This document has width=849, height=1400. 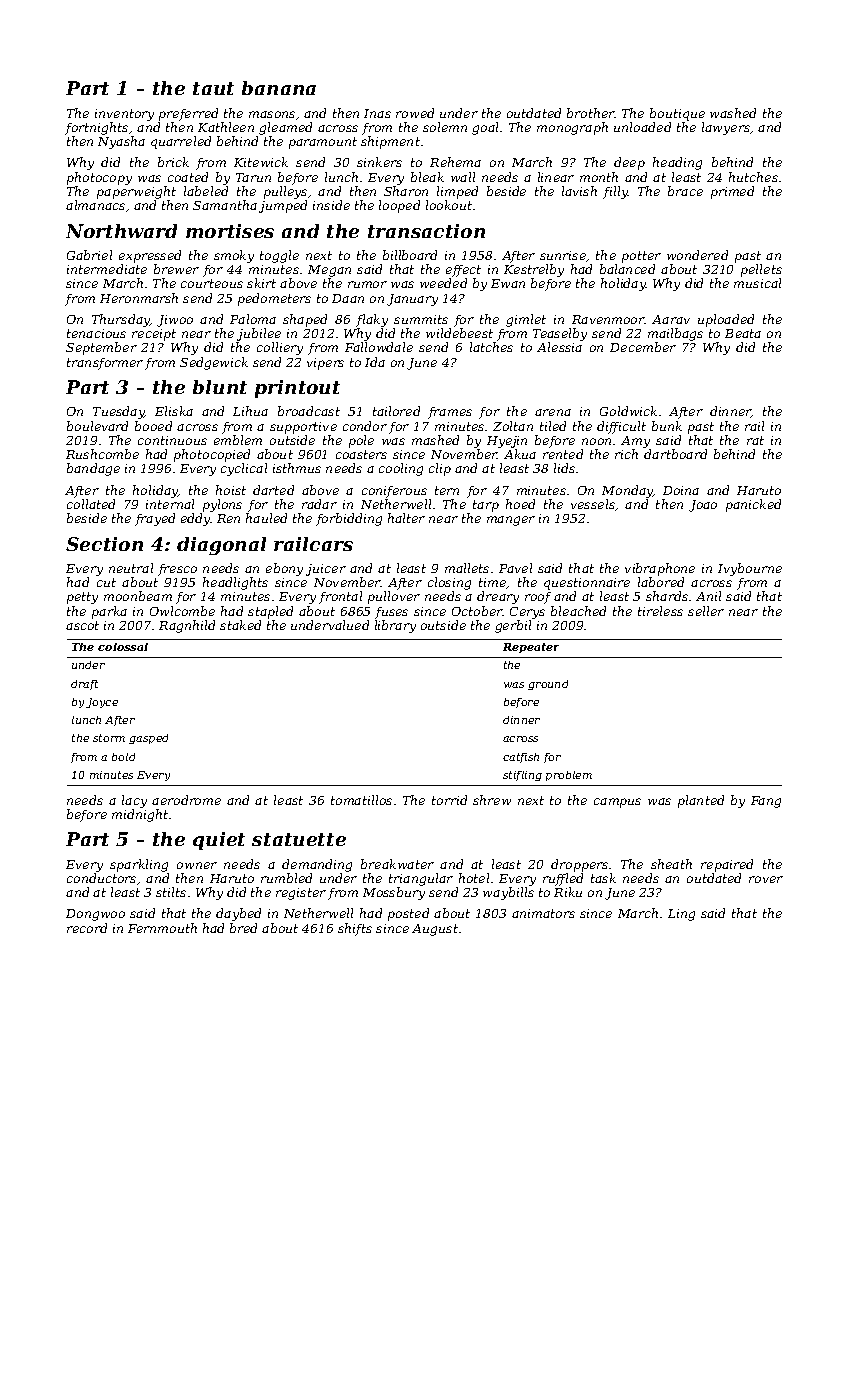 What do you see at coordinates (543, 913) in the document?
I see `animators` at bounding box center [543, 913].
